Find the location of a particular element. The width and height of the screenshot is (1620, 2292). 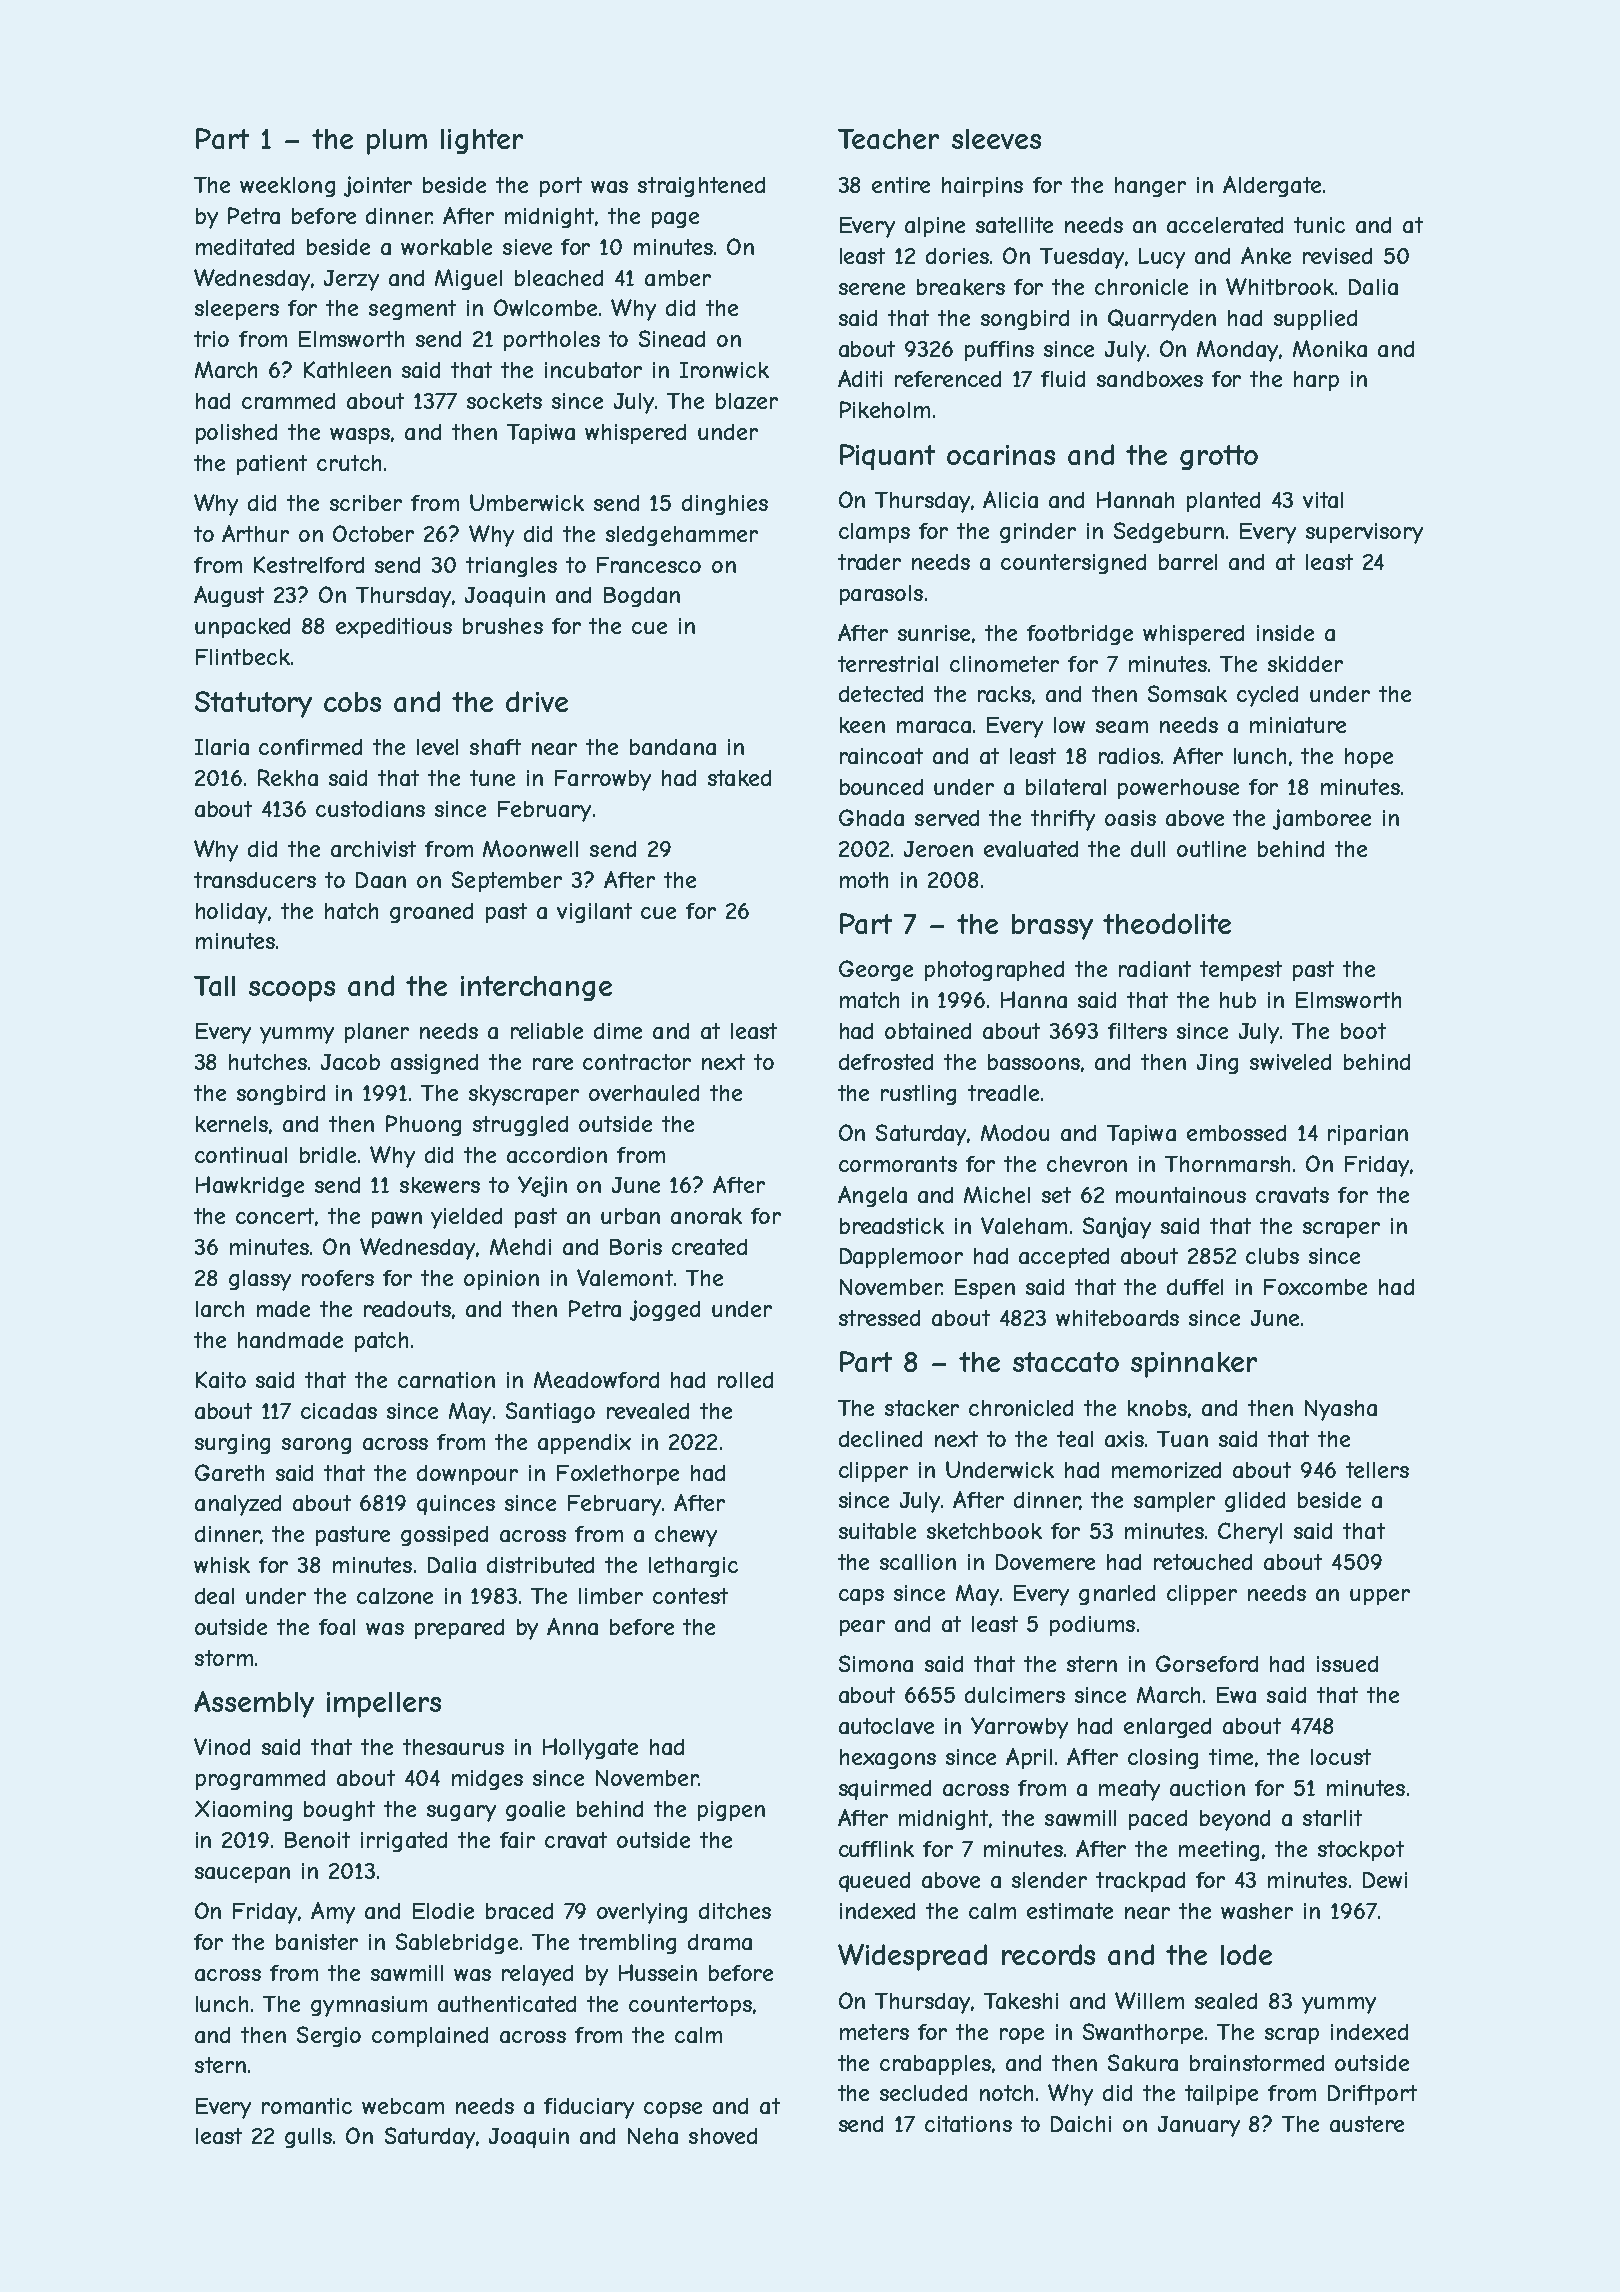

August is located at coordinates (229, 596).
